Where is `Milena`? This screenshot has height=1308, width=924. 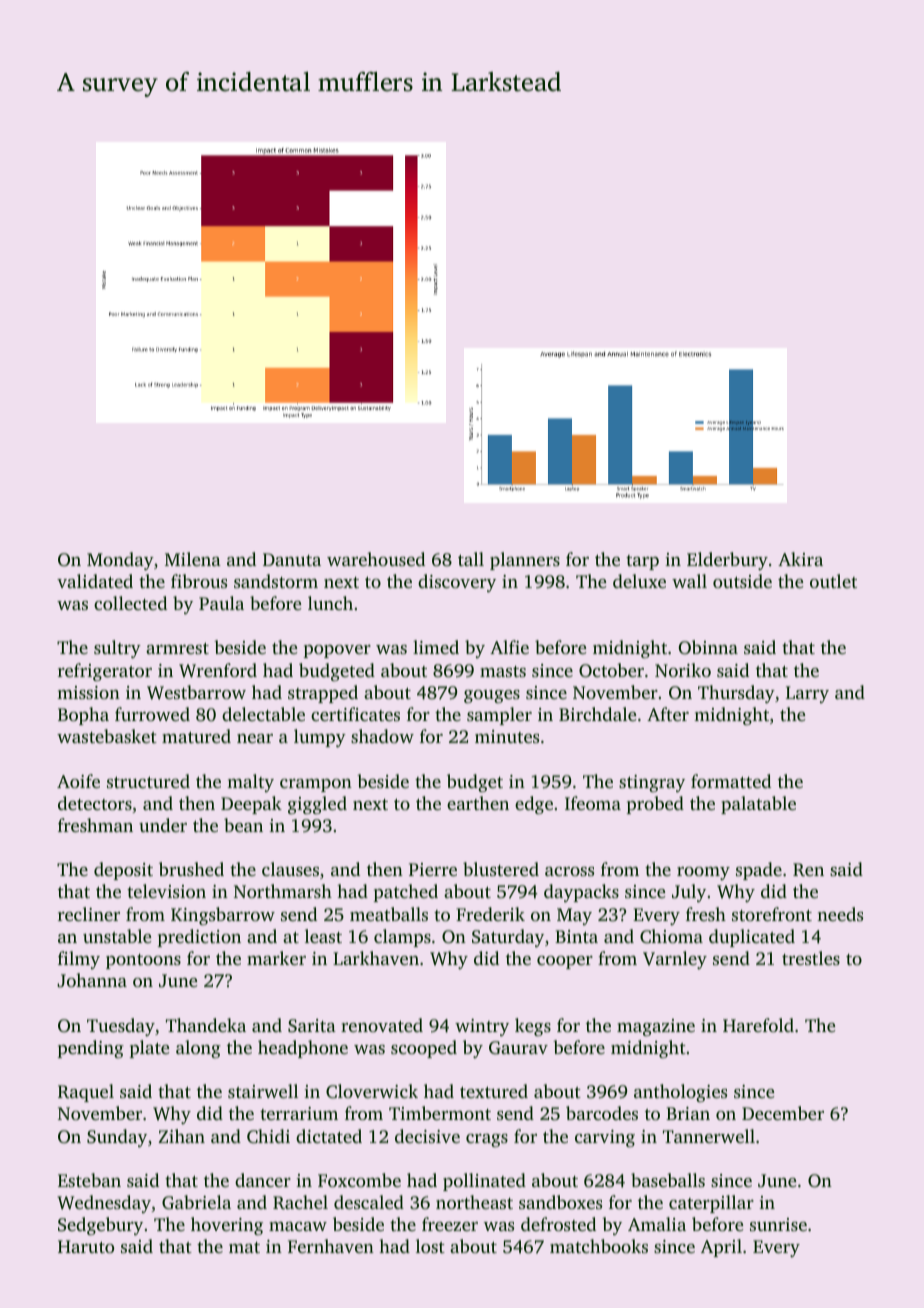 Milena is located at coordinates (193, 559).
